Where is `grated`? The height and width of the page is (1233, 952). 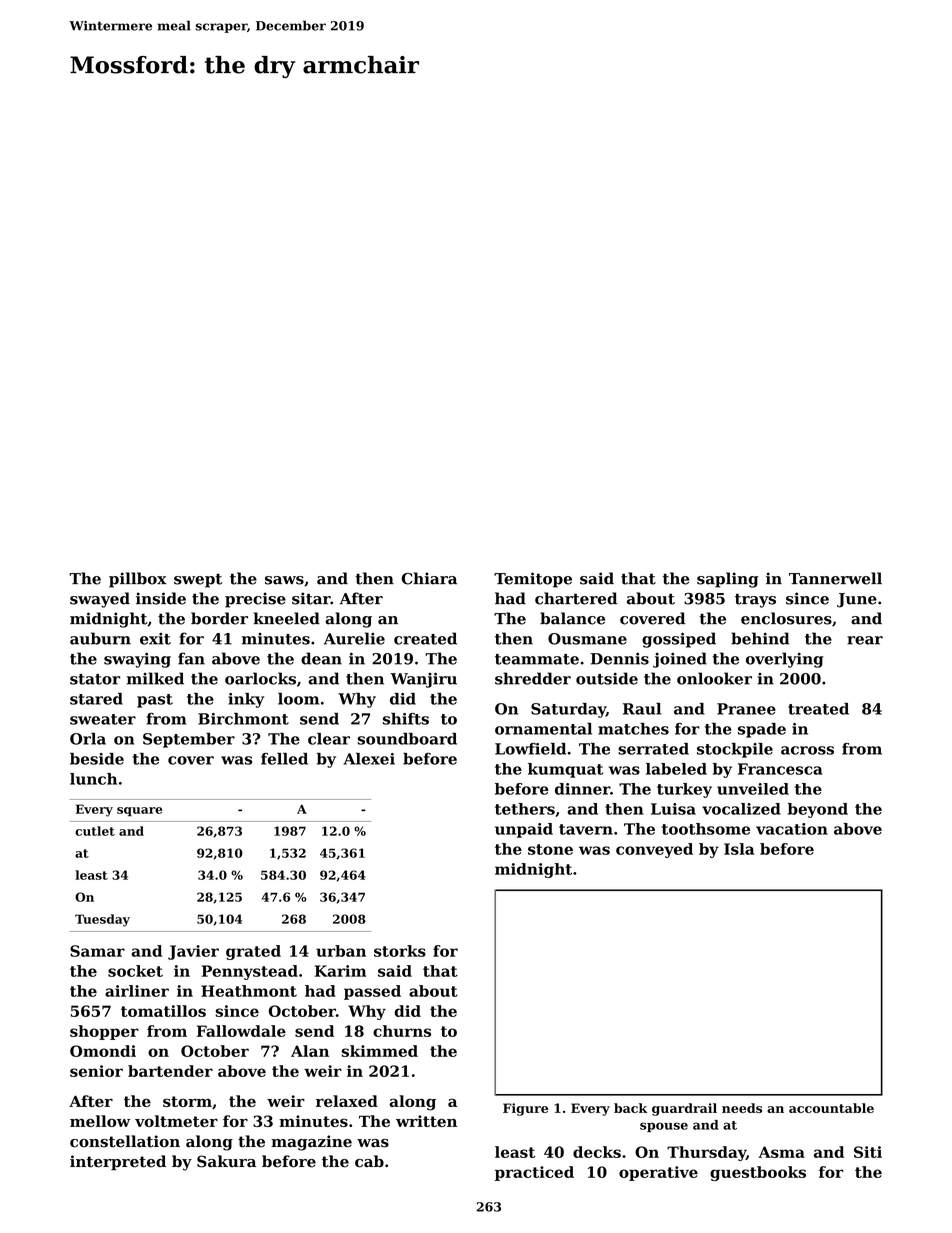 grated is located at coordinates (253, 952).
